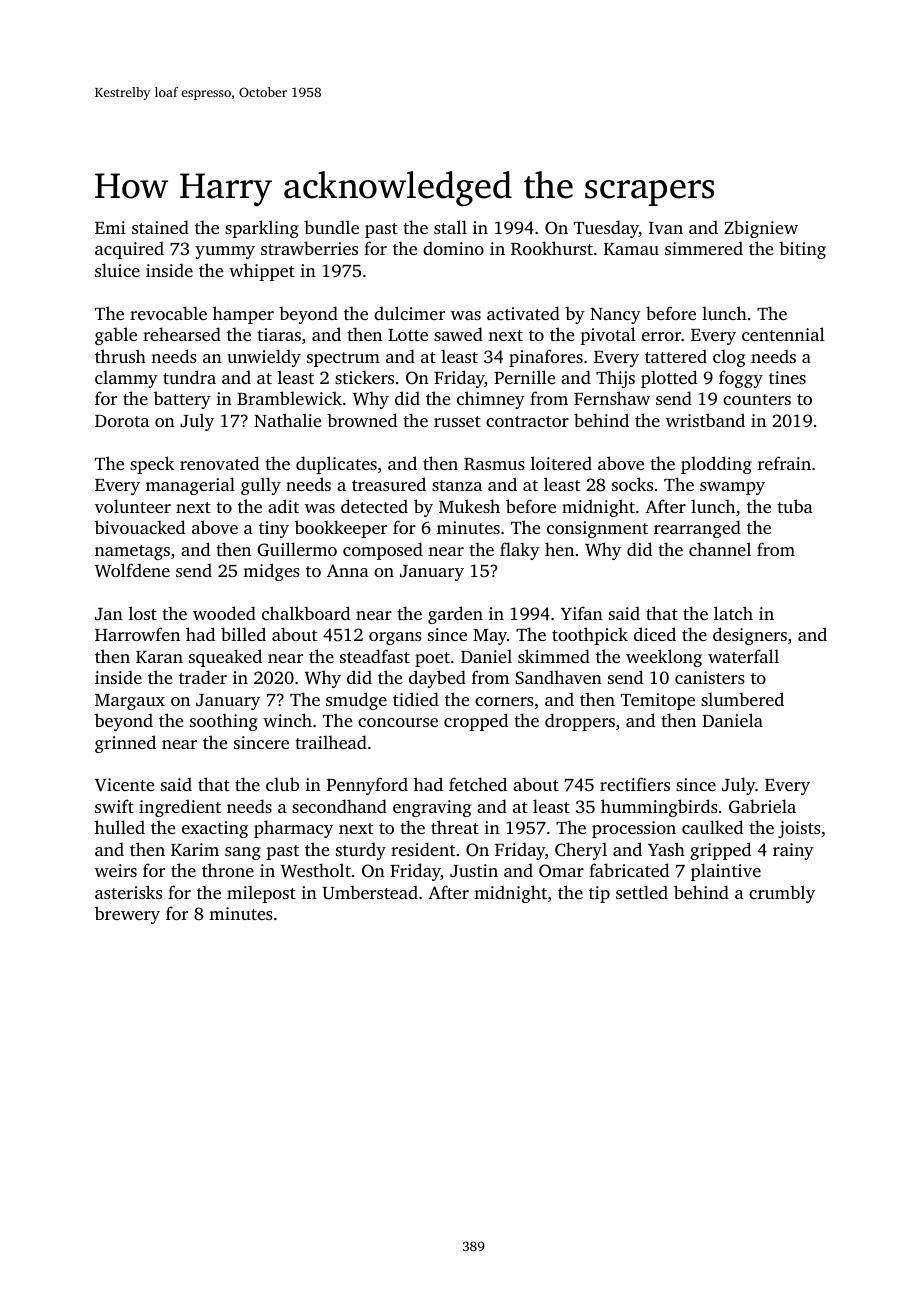 Image resolution: width=924 pixels, height=1311 pixels. I want to click on tuba, so click(795, 506).
